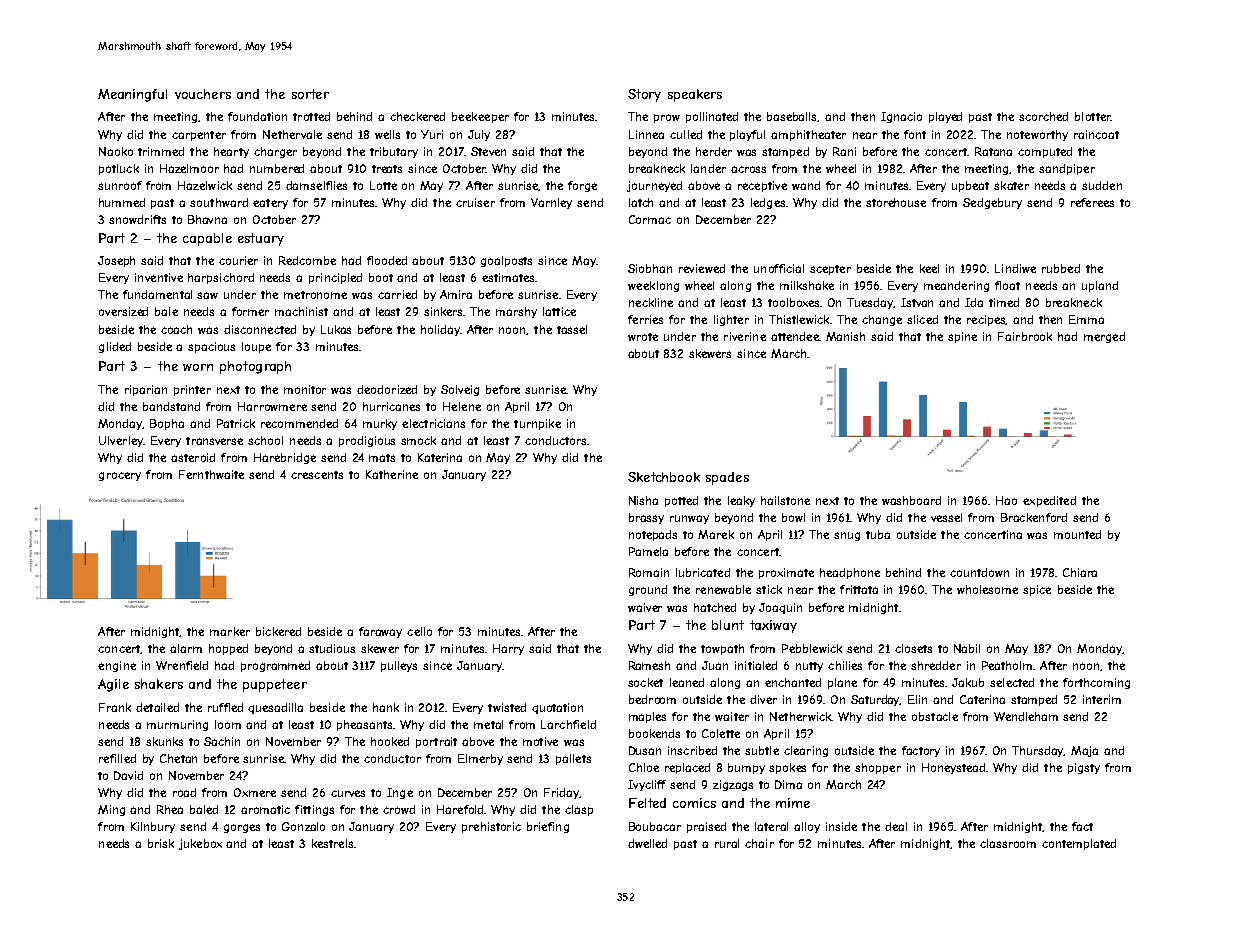 The width and height of the document is (1233, 952). I want to click on journeyed, so click(654, 186).
